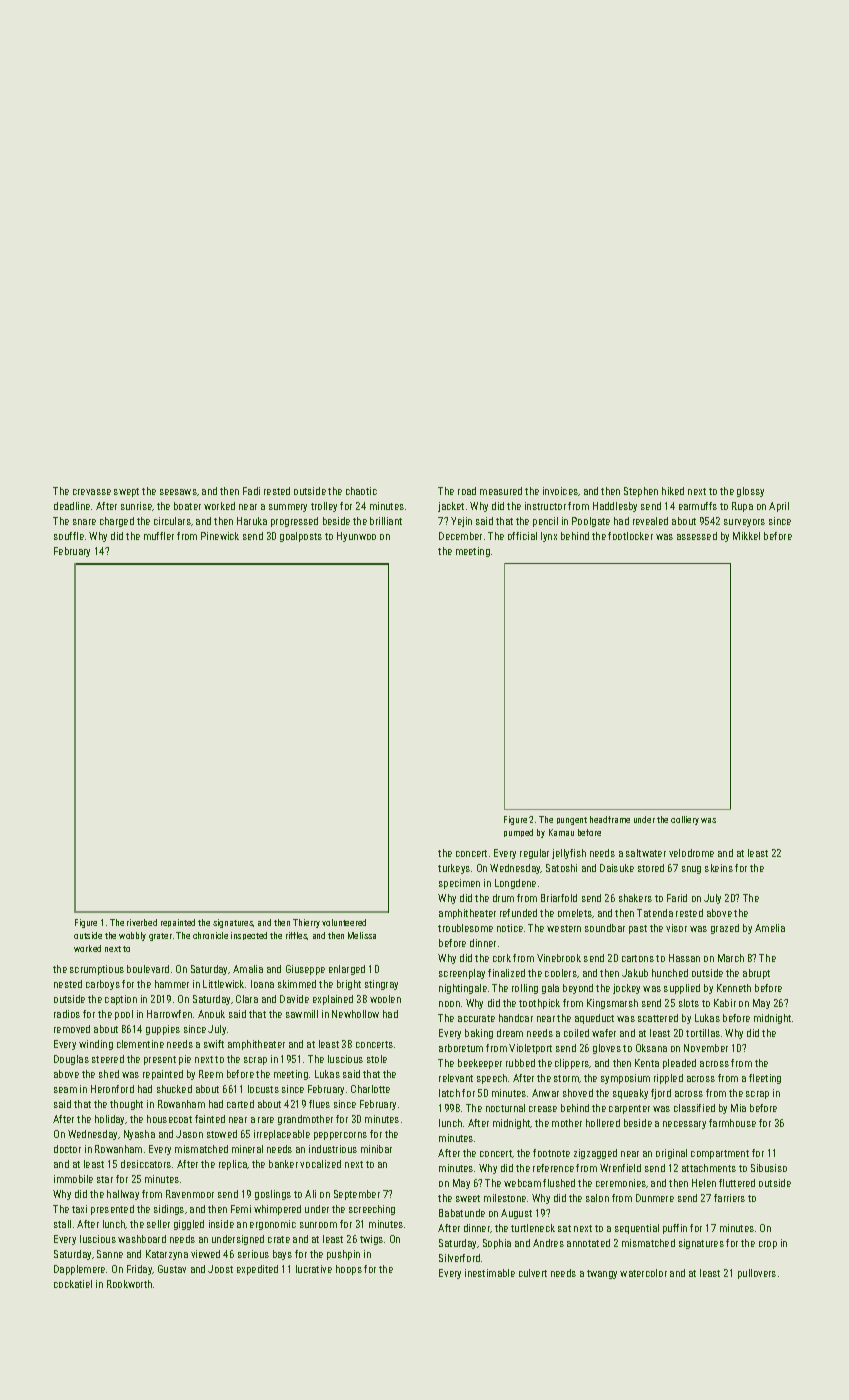 The width and height of the document is (849, 1400). Describe the element at coordinates (62, 1224) in the document. I see `stall` at that location.
